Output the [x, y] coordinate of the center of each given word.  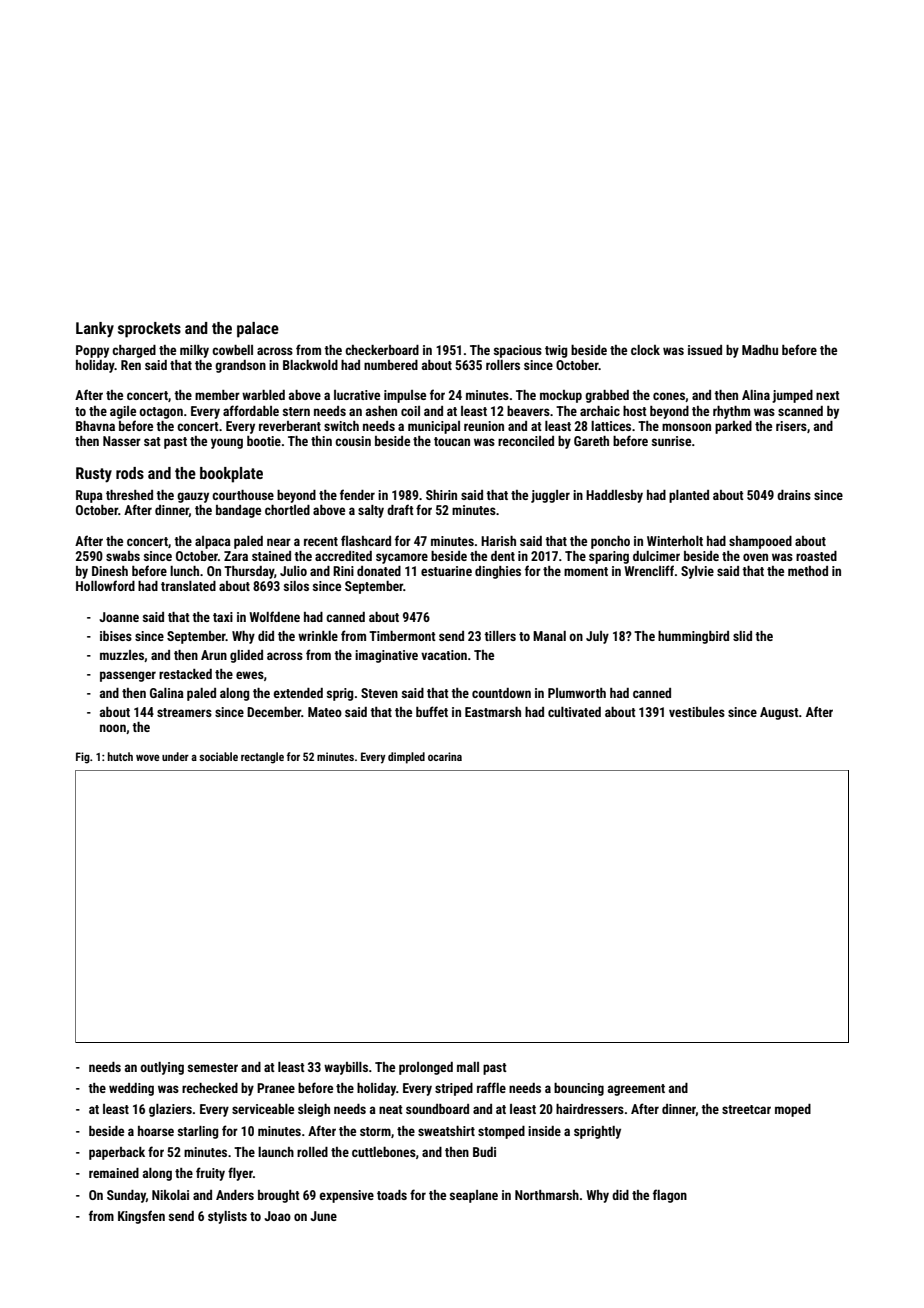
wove [148, 757]
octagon [161, 413]
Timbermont [402, 636]
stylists [227, 1217]
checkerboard [382, 350]
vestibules [697, 712]
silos [296, 586]
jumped [792, 396]
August [779, 713]
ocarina [445, 756]
